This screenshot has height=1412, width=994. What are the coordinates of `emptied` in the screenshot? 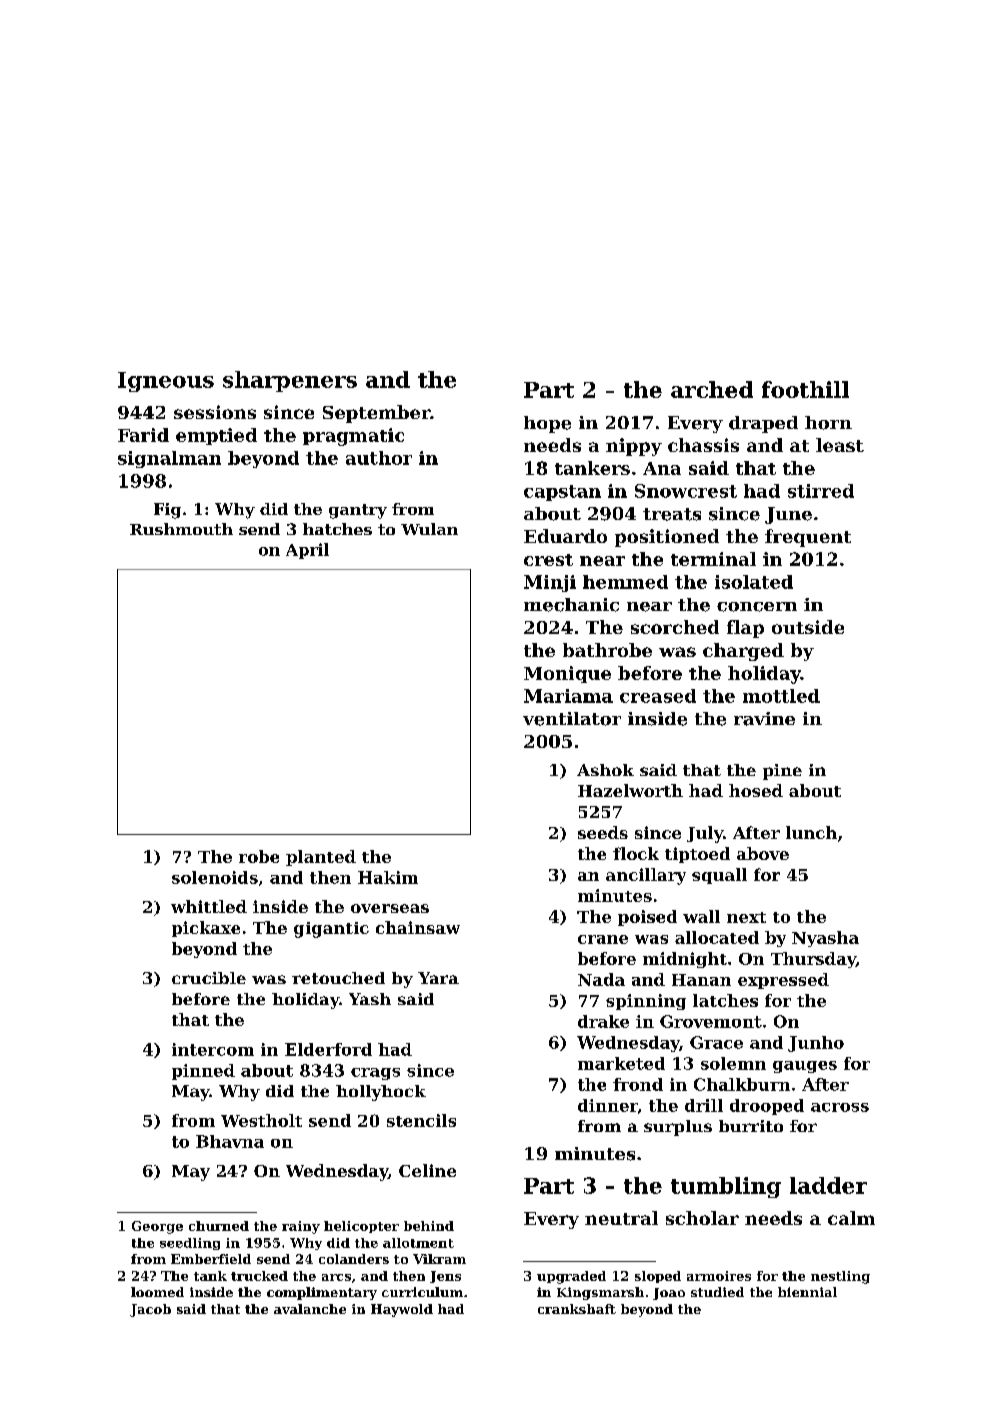 It's located at (216, 436).
